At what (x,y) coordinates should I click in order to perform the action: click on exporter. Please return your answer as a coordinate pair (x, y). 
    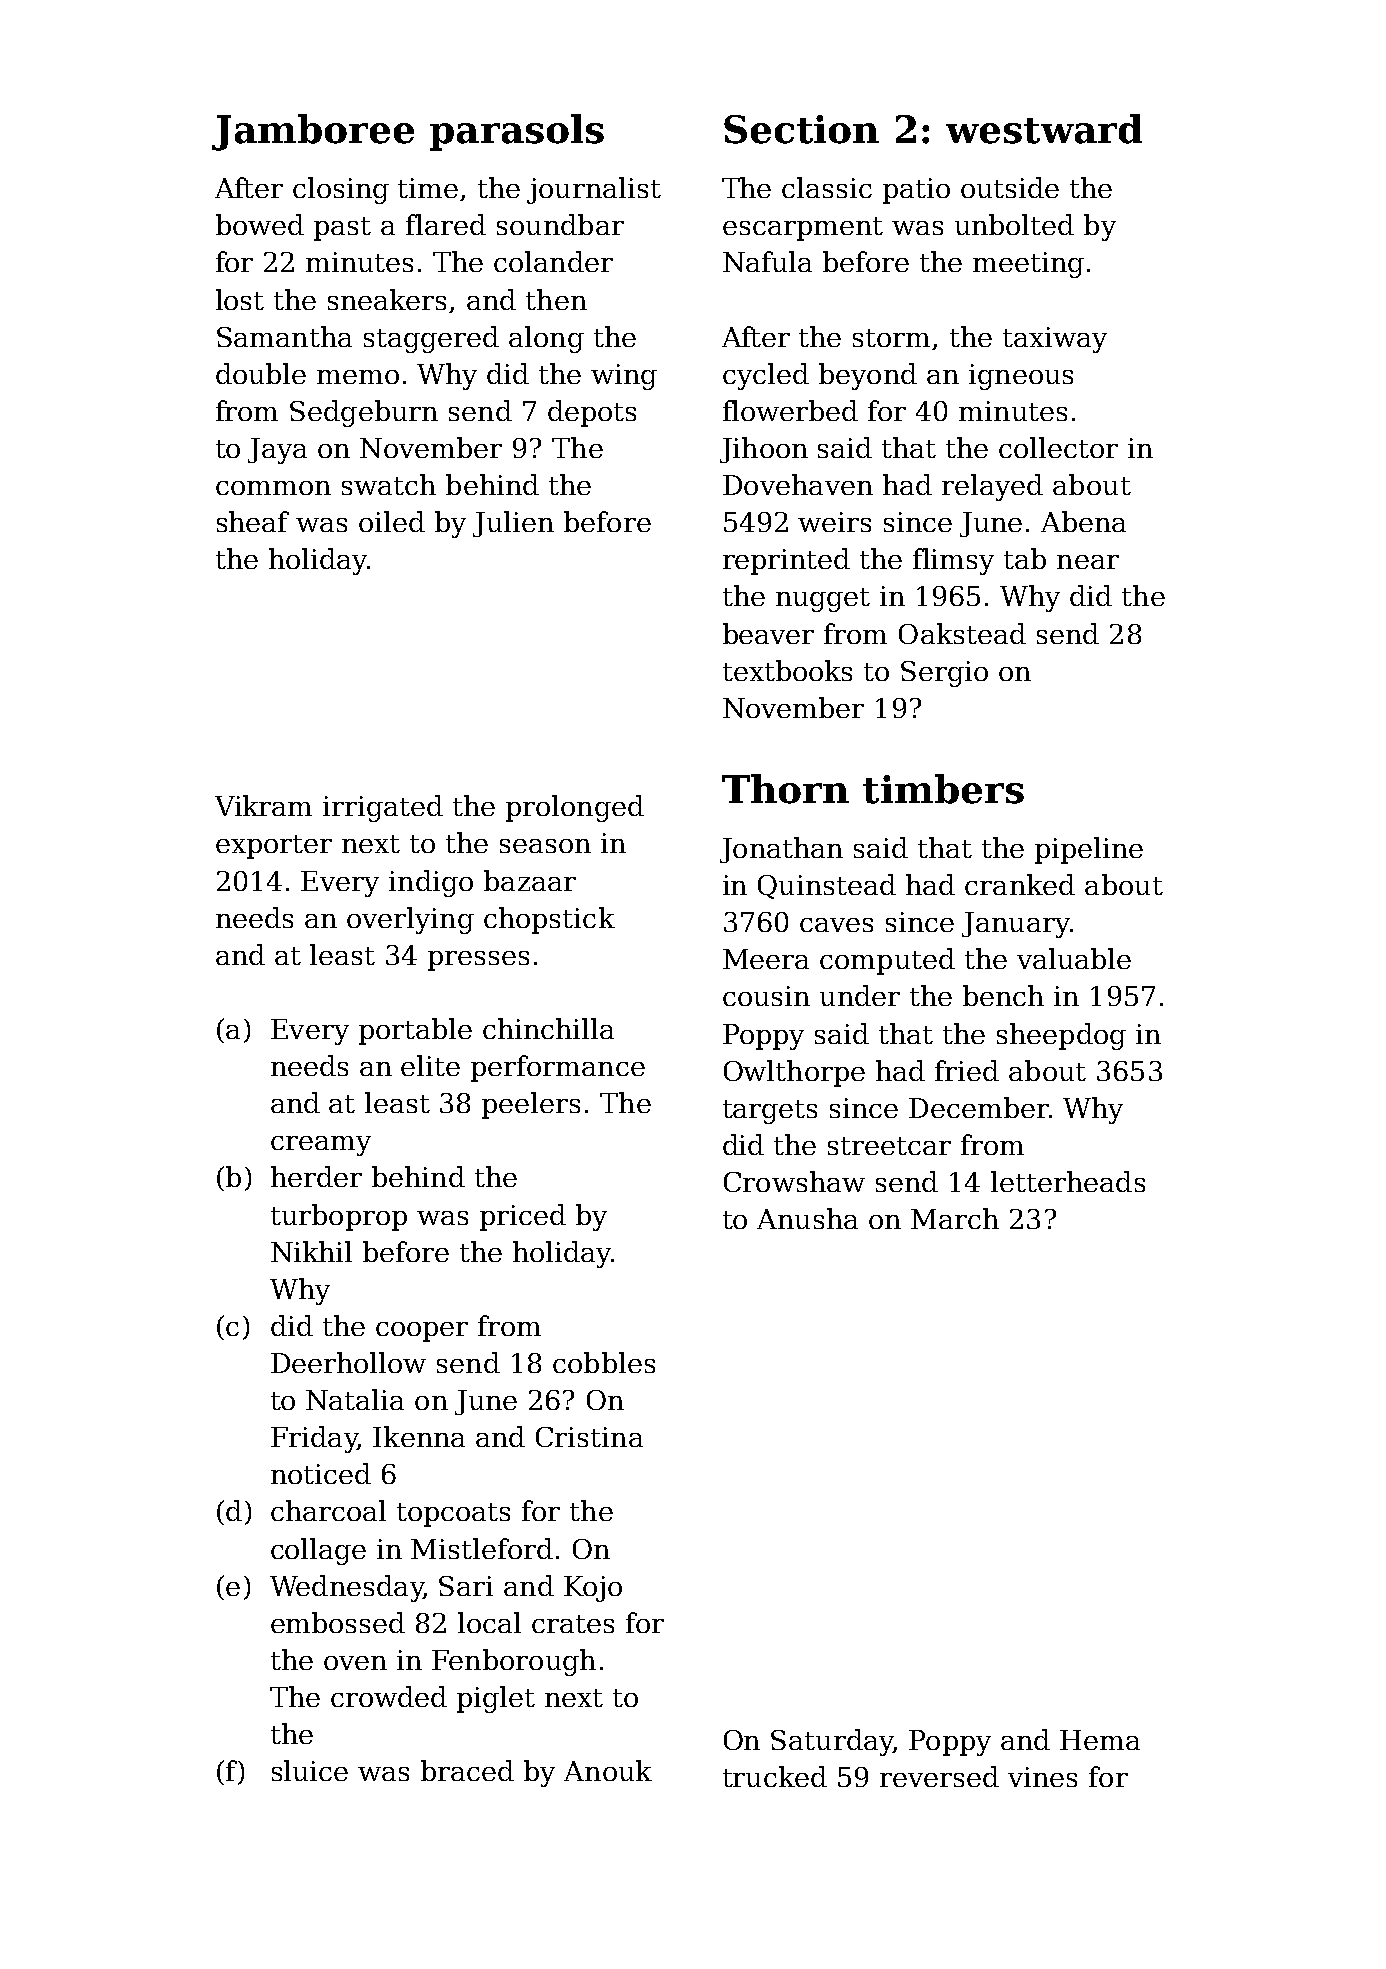
    Looking at the image, I should click on (274, 847).
